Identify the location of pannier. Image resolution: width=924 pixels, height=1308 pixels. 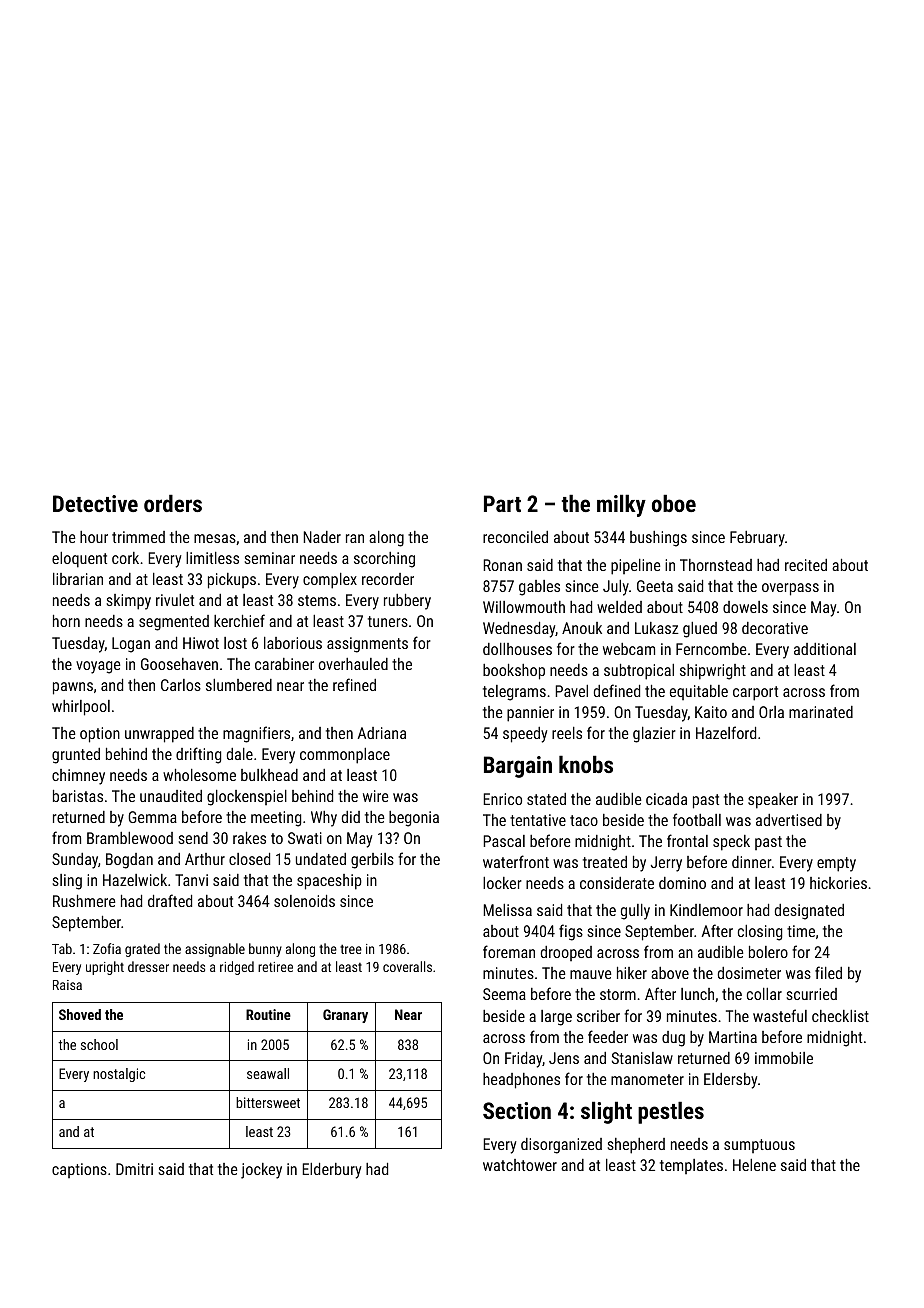
(530, 714).
